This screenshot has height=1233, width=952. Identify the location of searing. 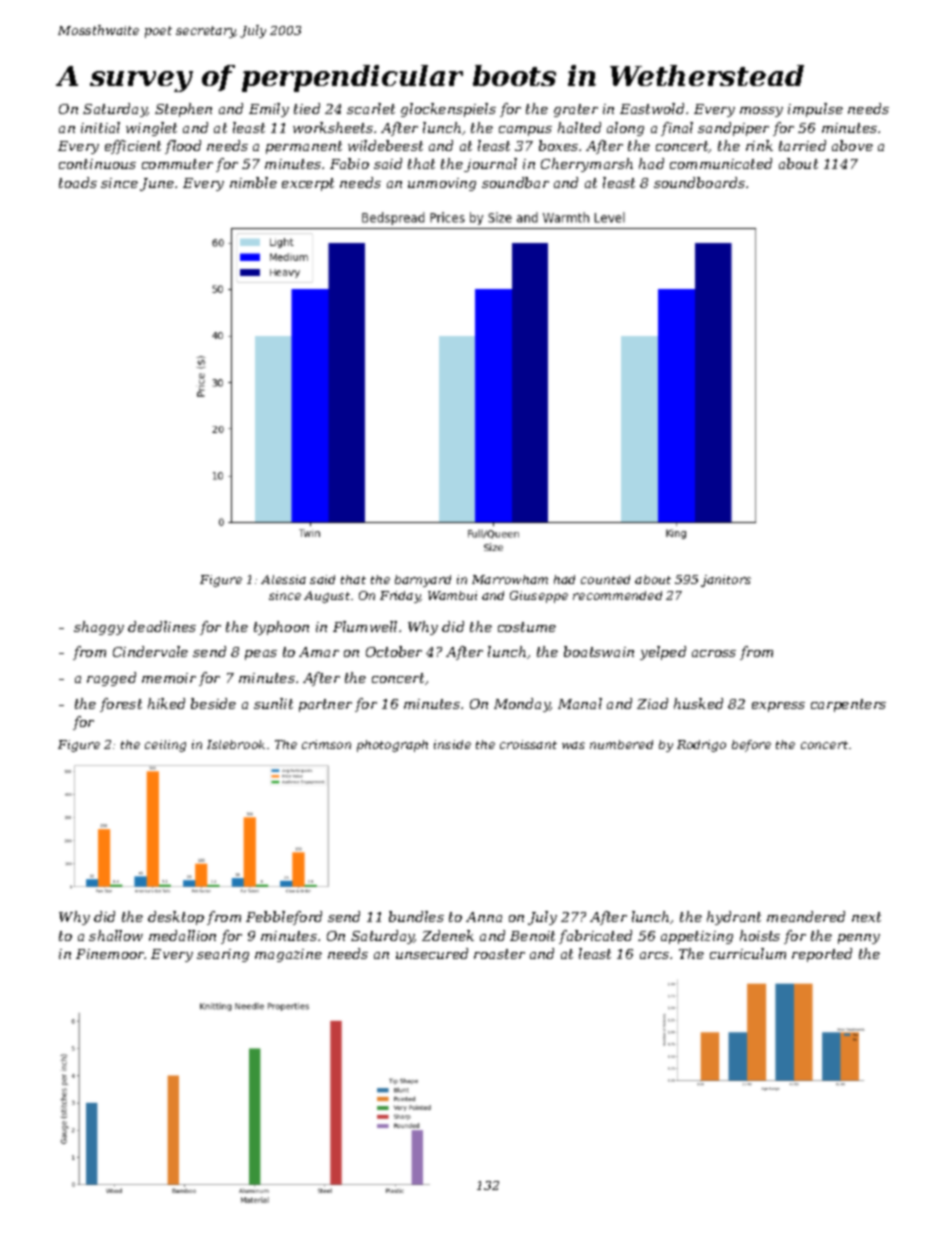
(223, 955).
